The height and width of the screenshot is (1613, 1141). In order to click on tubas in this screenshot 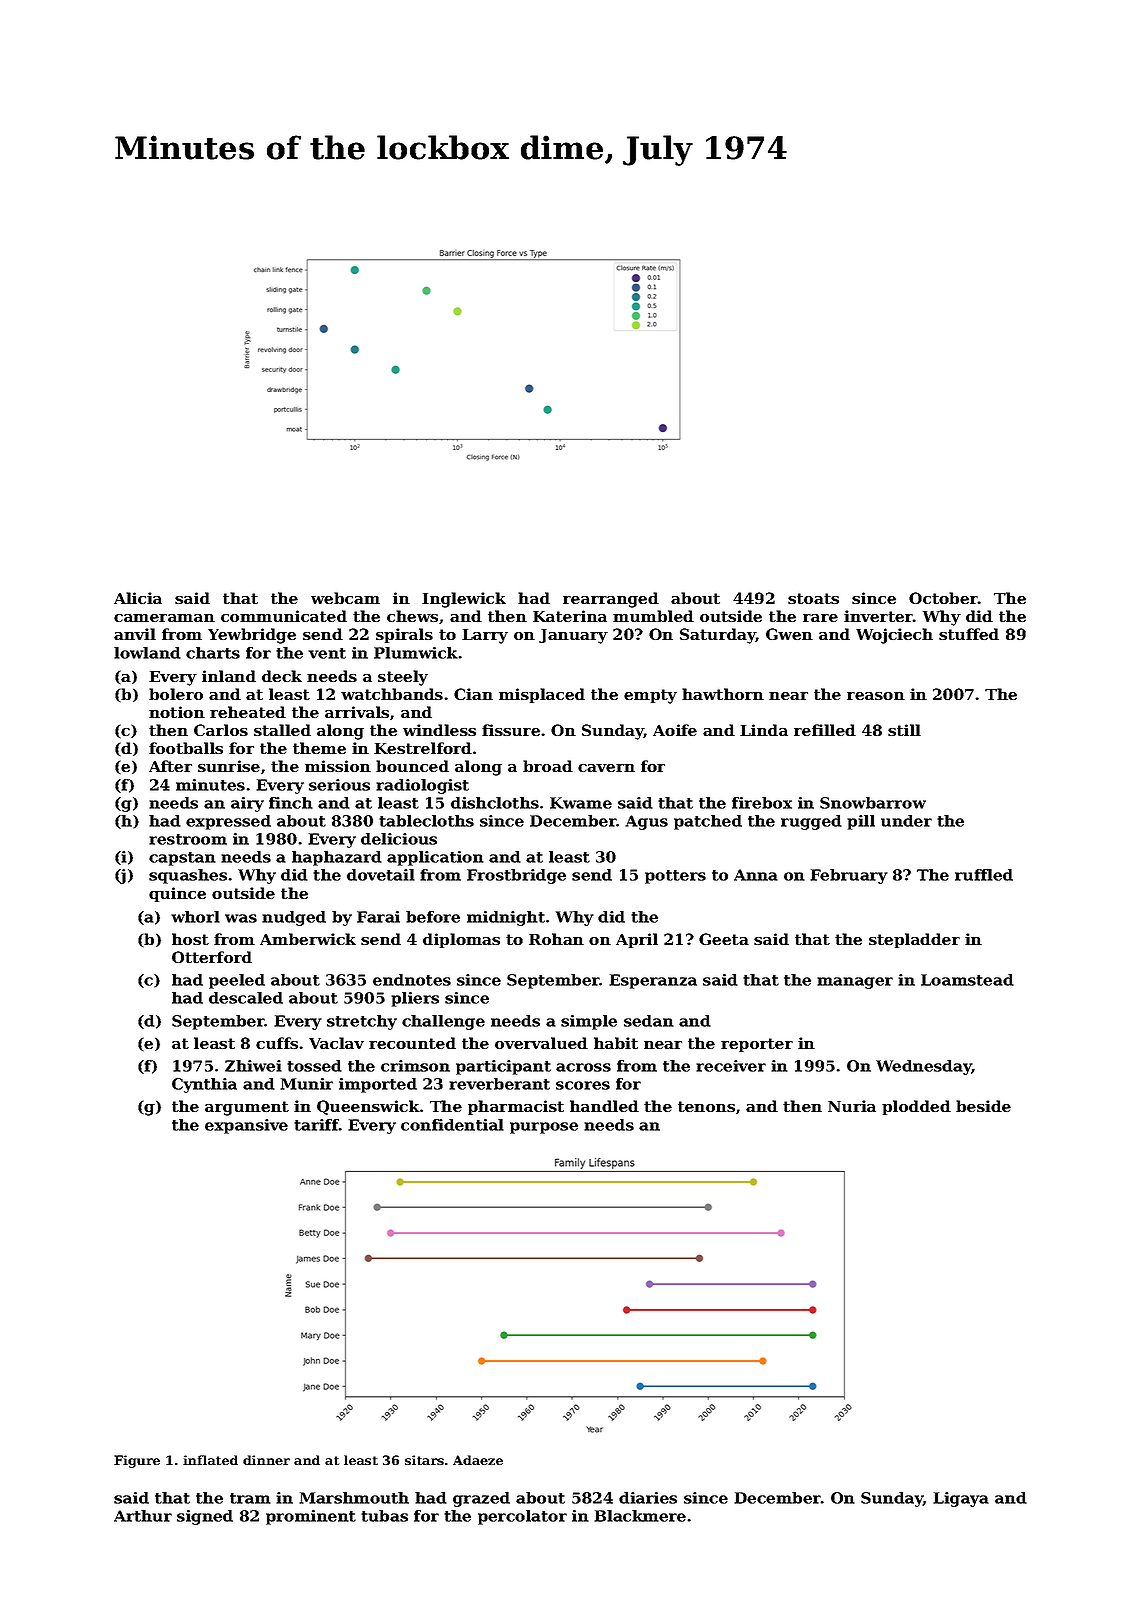, I will do `click(384, 1516)`.
